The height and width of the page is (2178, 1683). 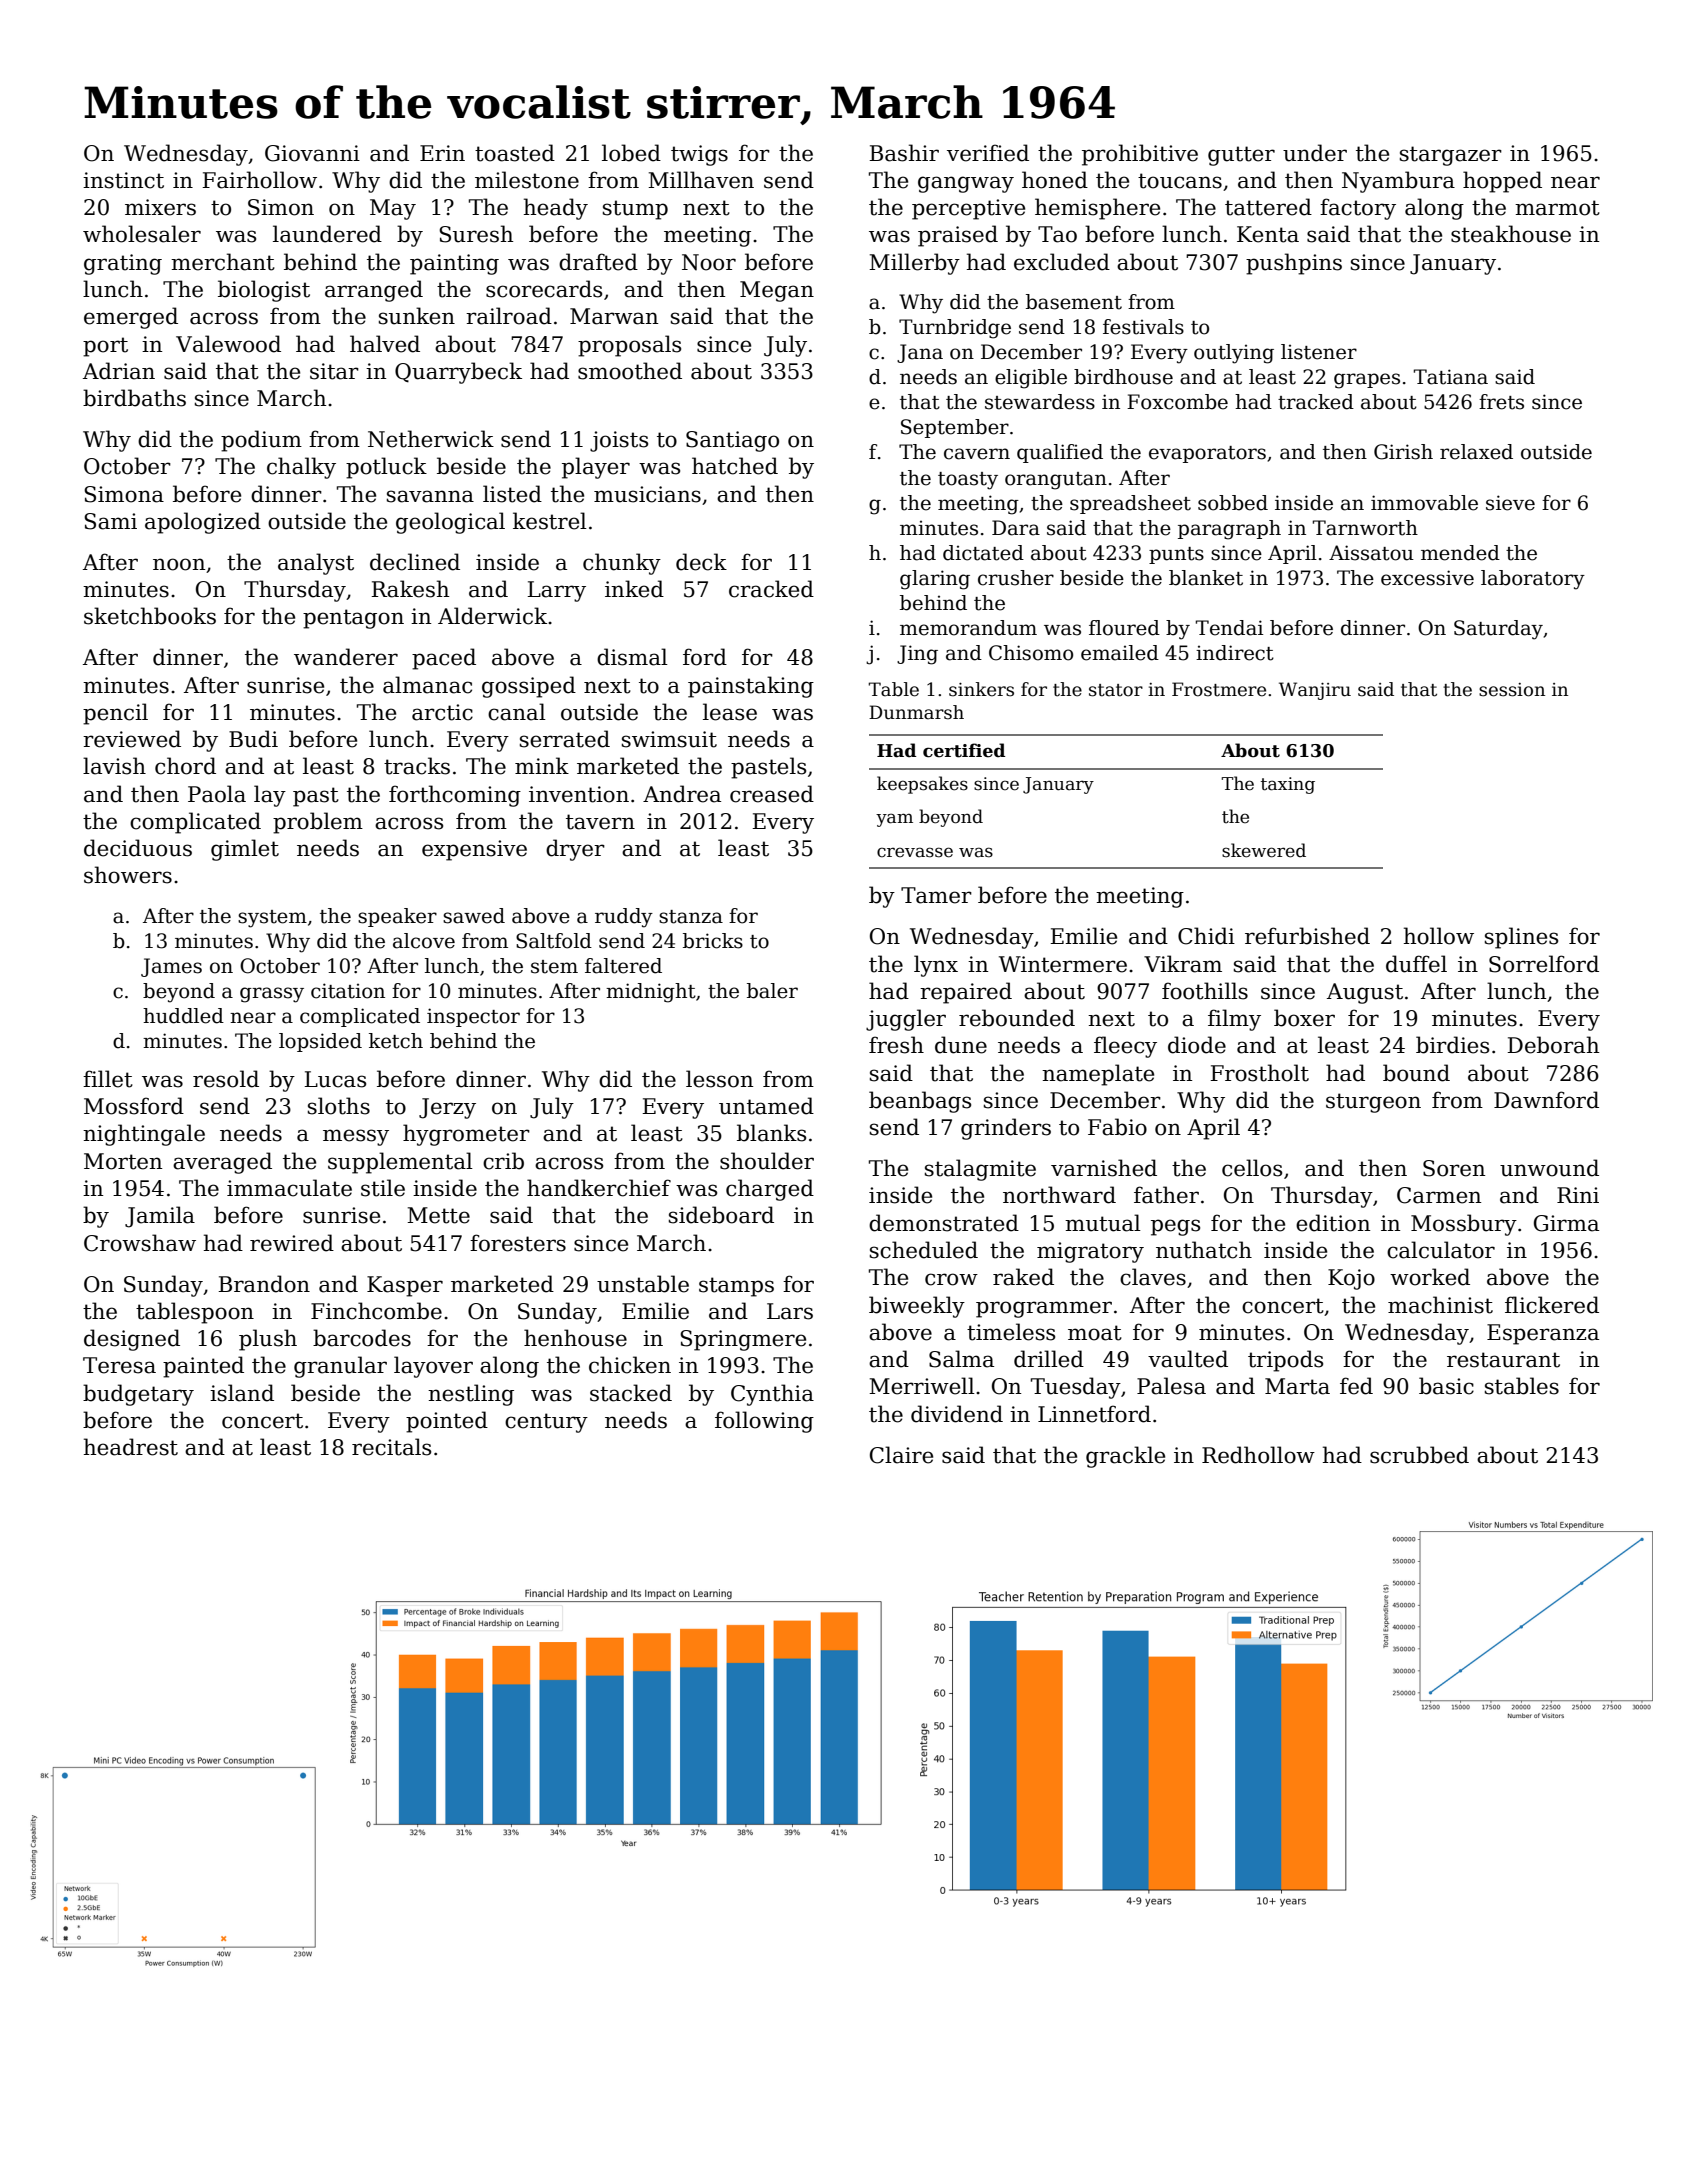 I want to click on stargazer, so click(x=1451, y=156).
